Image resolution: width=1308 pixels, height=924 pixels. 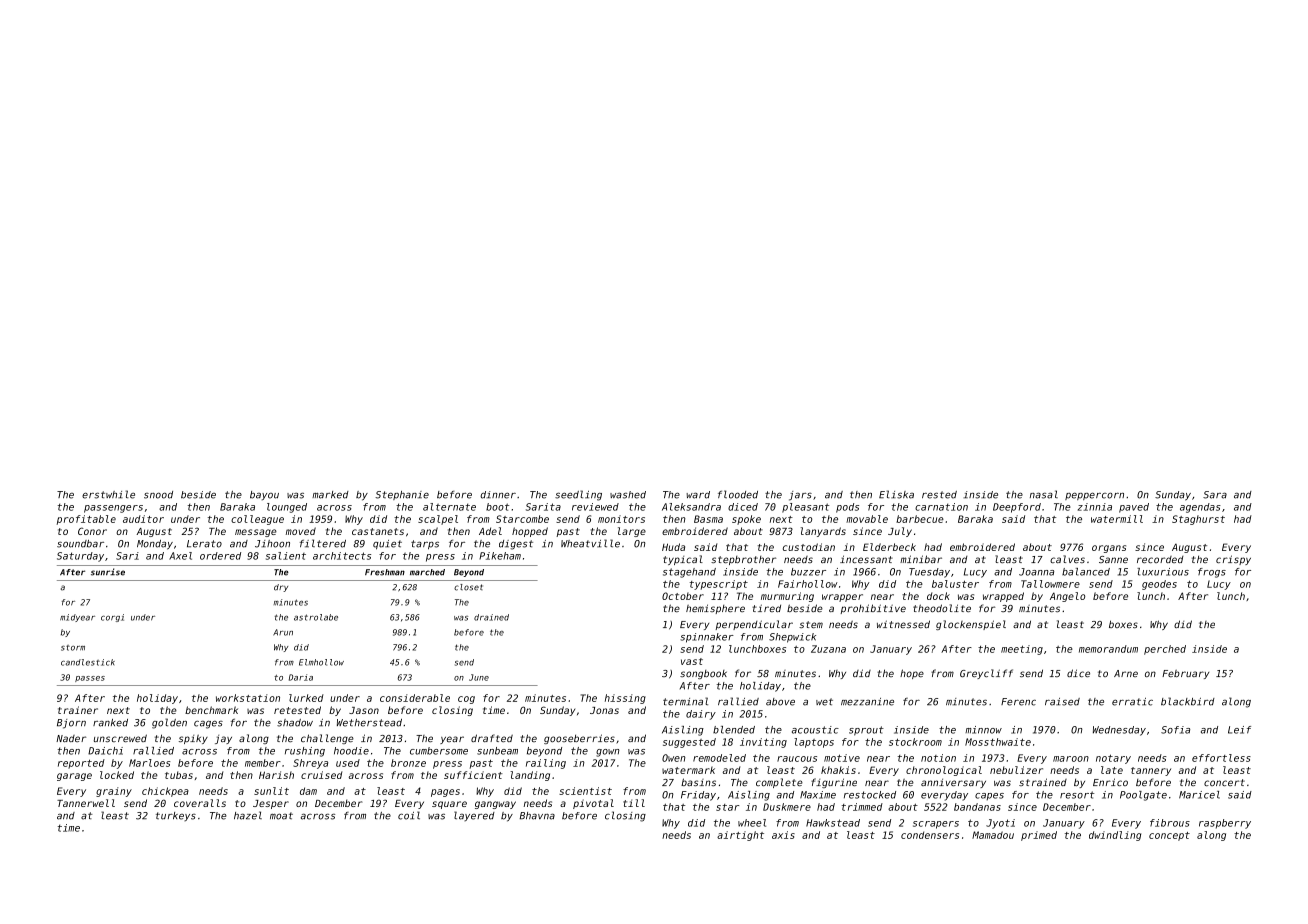 What do you see at coordinates (306, 698) in the document?
I see `lurked` at bounding box center [306, 698].
